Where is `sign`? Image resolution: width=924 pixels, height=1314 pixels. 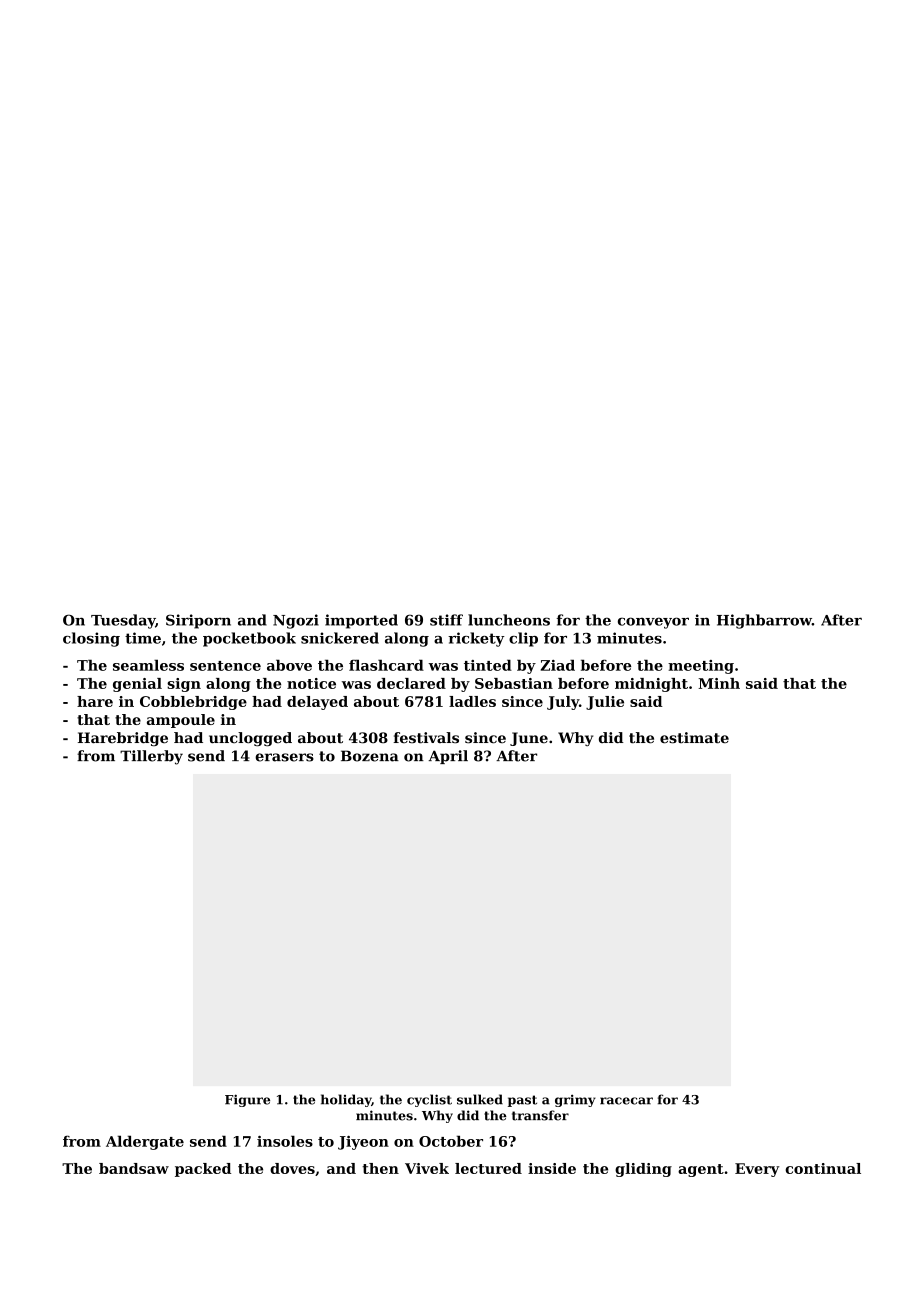
sign is located at coordinates (184, 685).
